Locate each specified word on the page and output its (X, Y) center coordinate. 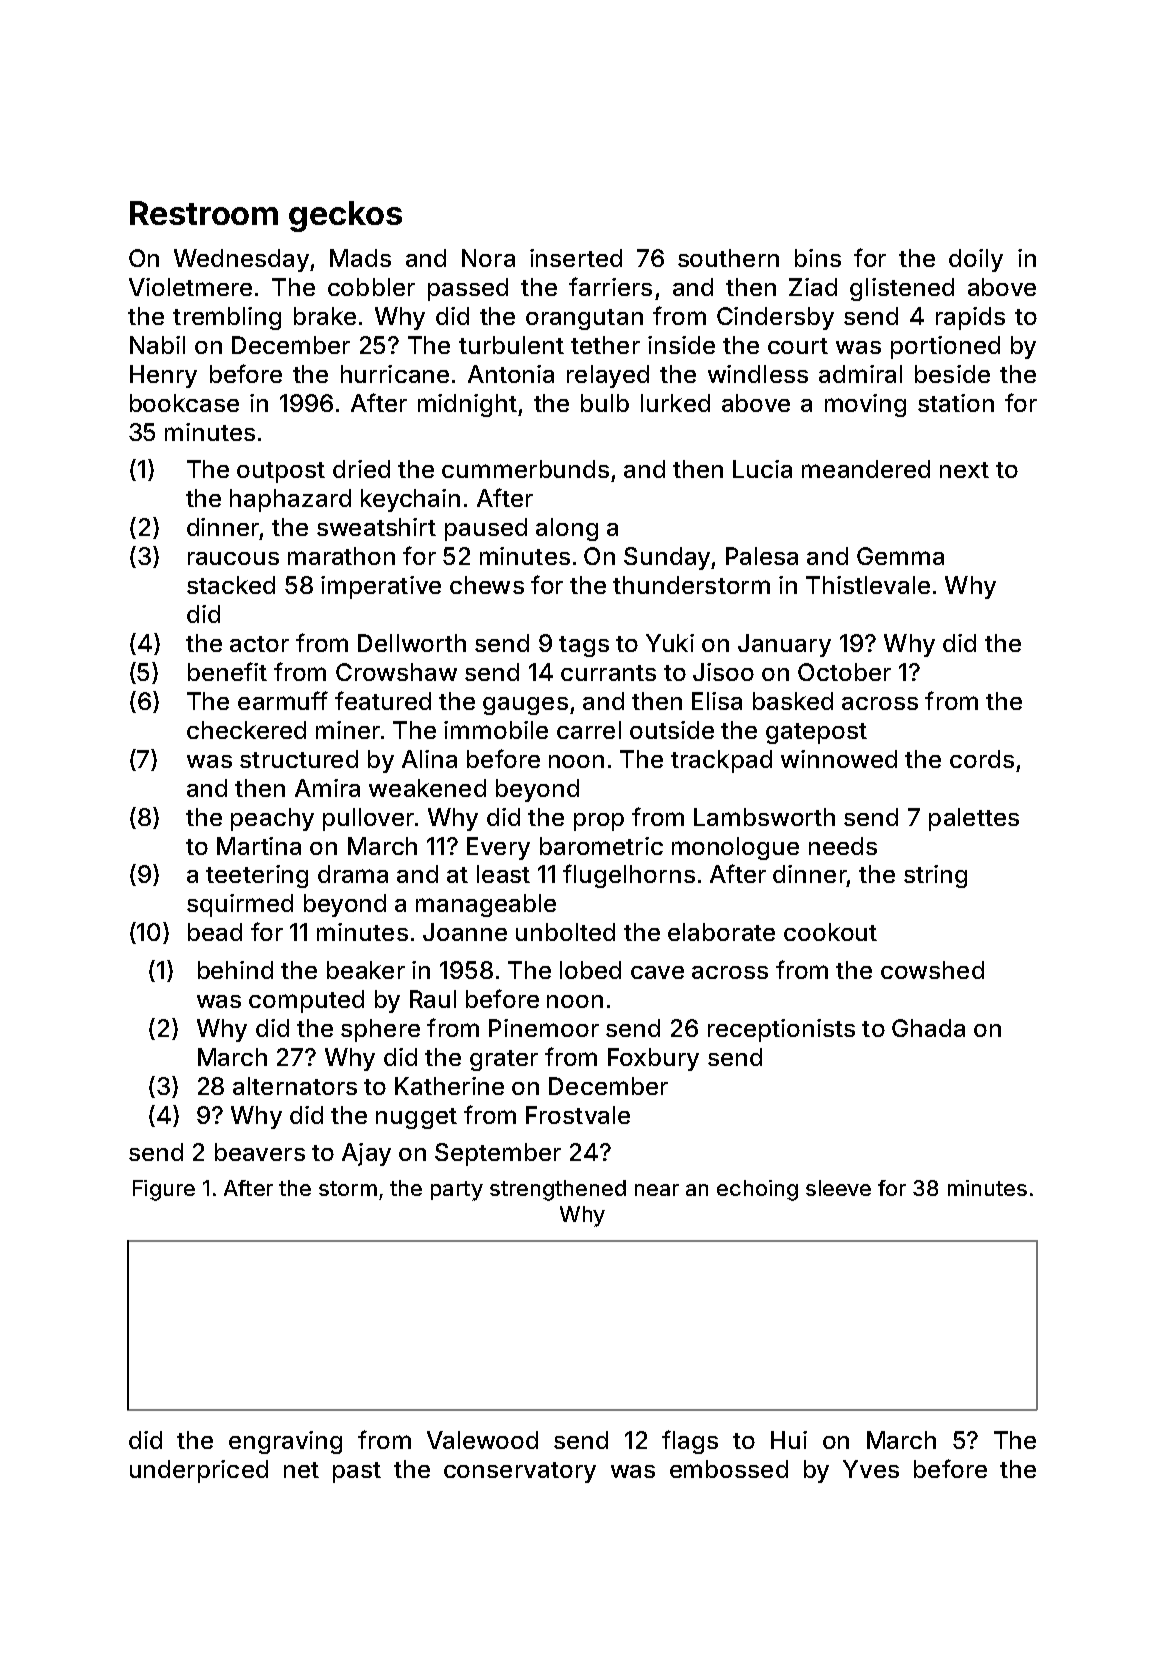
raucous (233, 558)
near (657, 1190)
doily (976, 260)
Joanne (465, 932)
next (964, 470)
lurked (675, 403)
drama (353, 874)
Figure (164, 1190)
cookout (830, 932)
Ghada (928, 1028)
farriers (610, 286)
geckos (345, 216)
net (301, 1470)
